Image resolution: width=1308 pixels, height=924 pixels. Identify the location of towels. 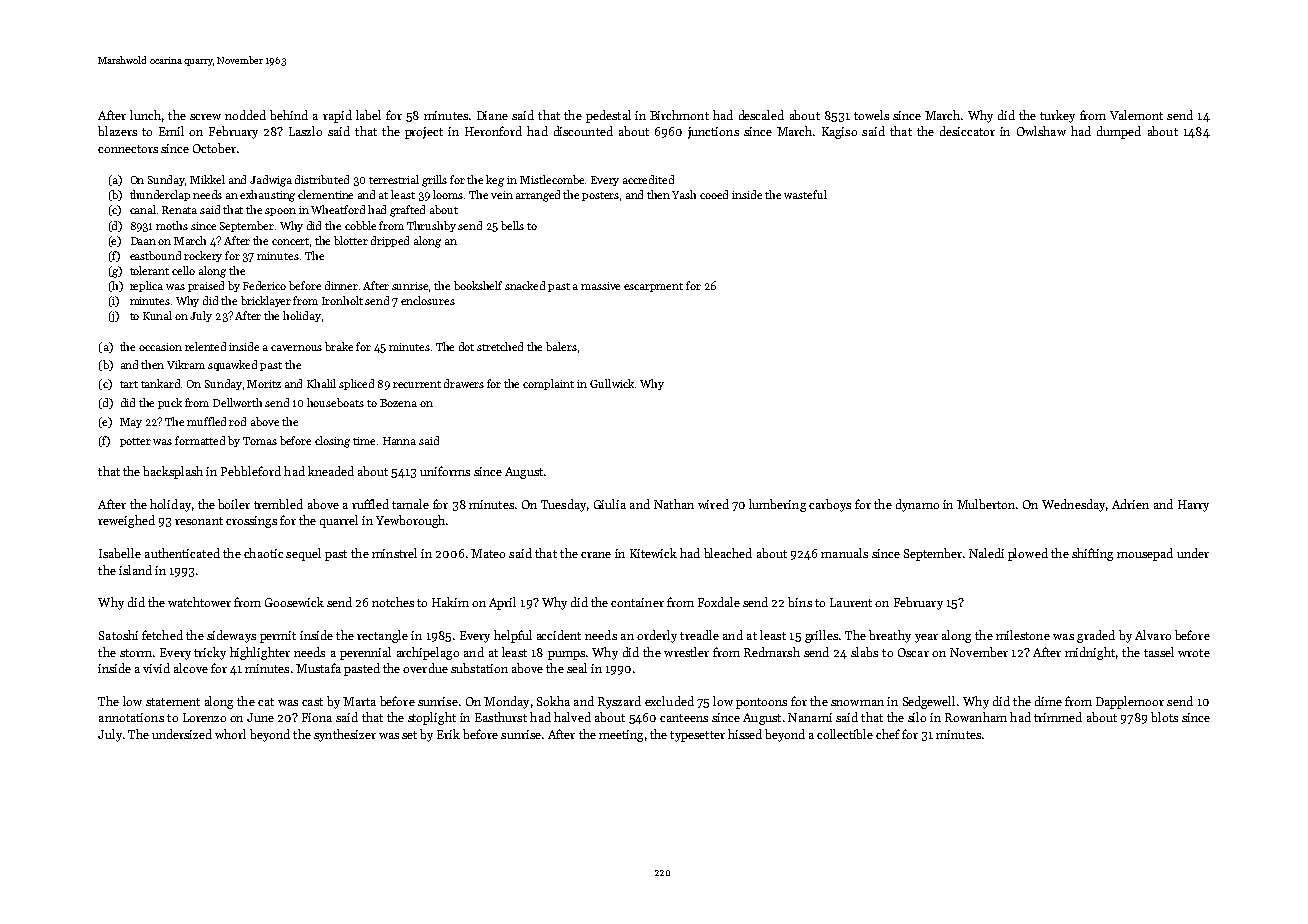
(871, 115).
